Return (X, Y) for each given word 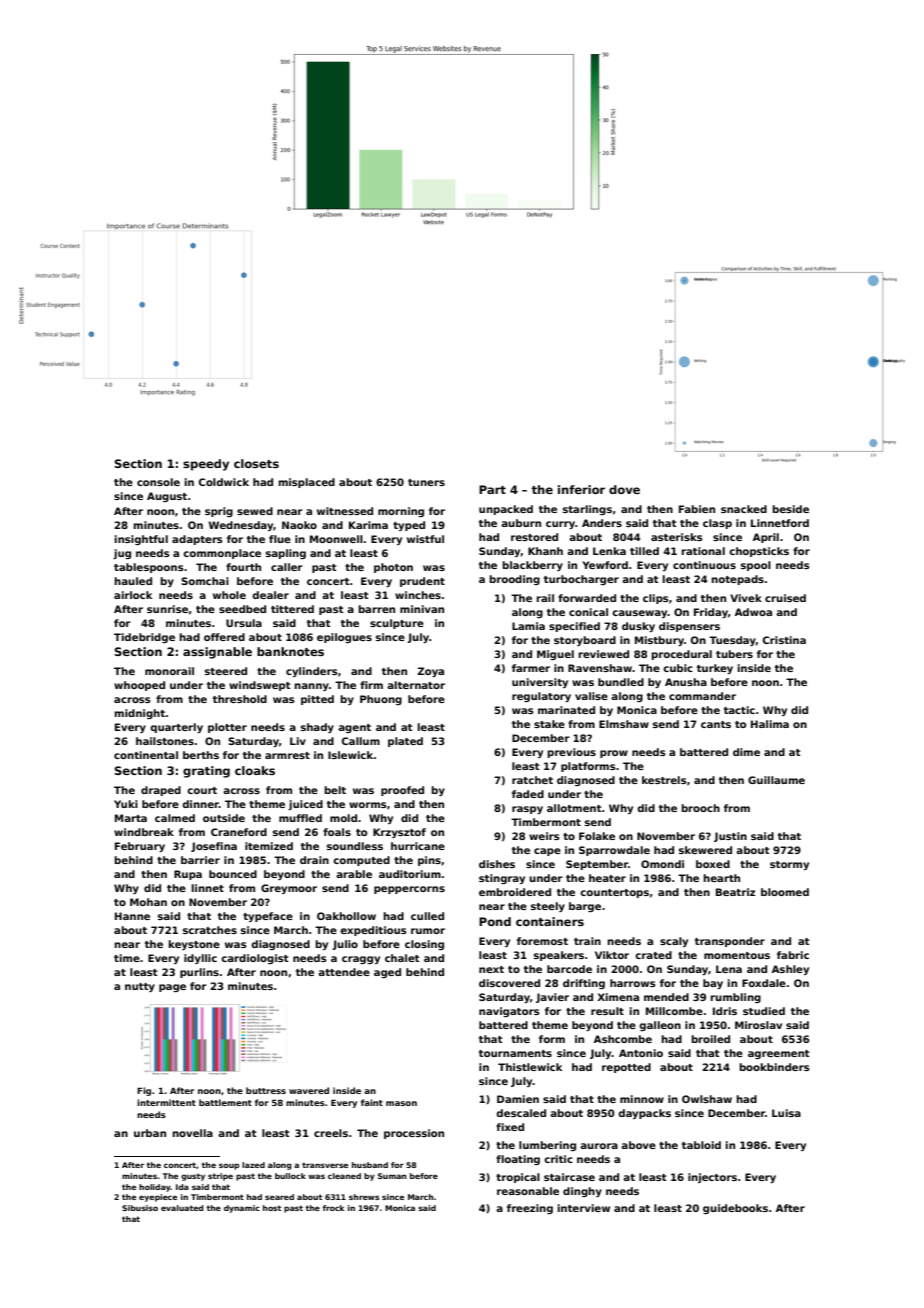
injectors (712, 1178)
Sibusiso (140, 1208)
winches (418, 595)
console (158, 482)
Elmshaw (624, 724)
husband (370, 1165)
